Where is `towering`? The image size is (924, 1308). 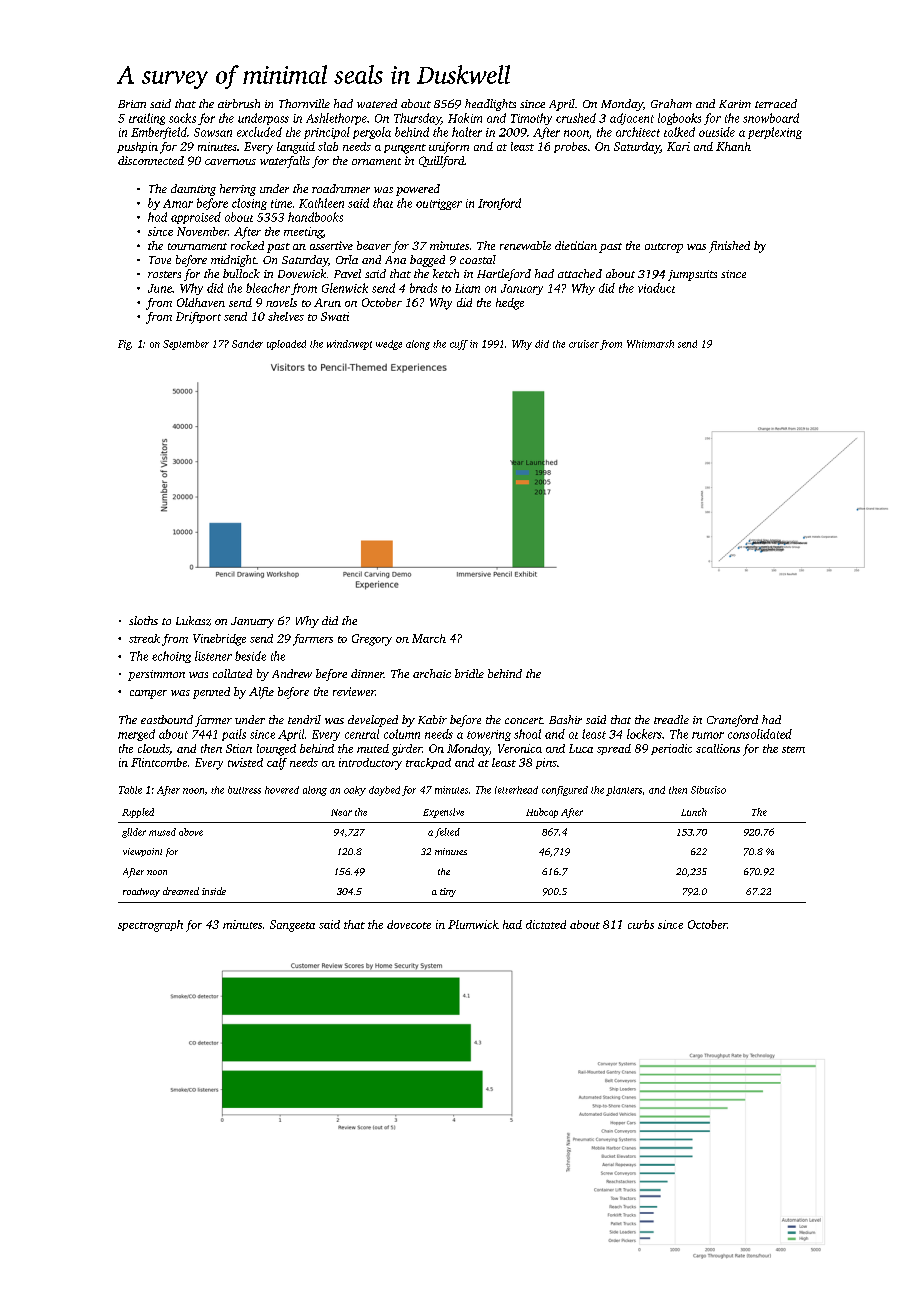 towering is located at coordinates (489, 735).
